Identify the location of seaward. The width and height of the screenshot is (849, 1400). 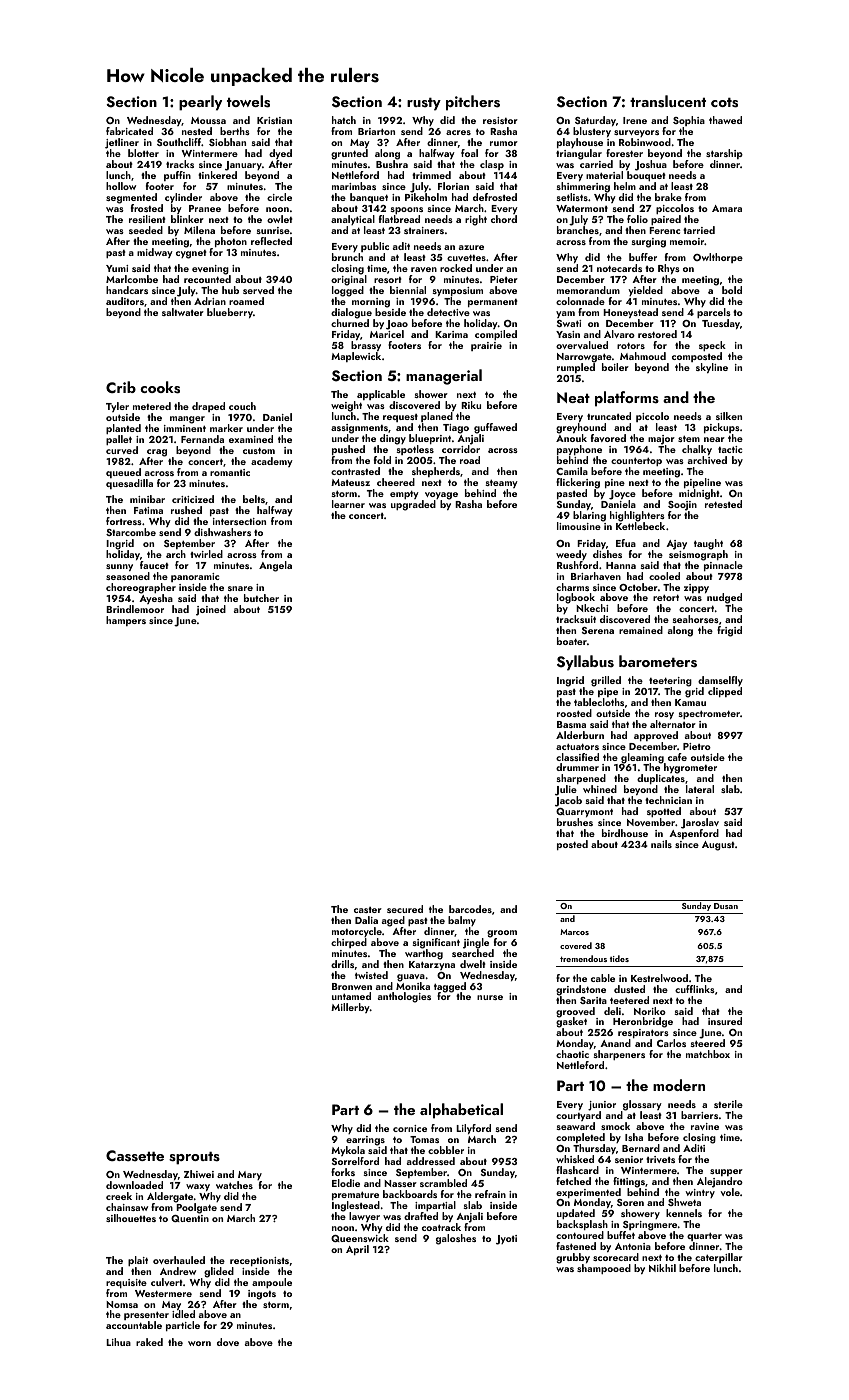
(576, 1126).
